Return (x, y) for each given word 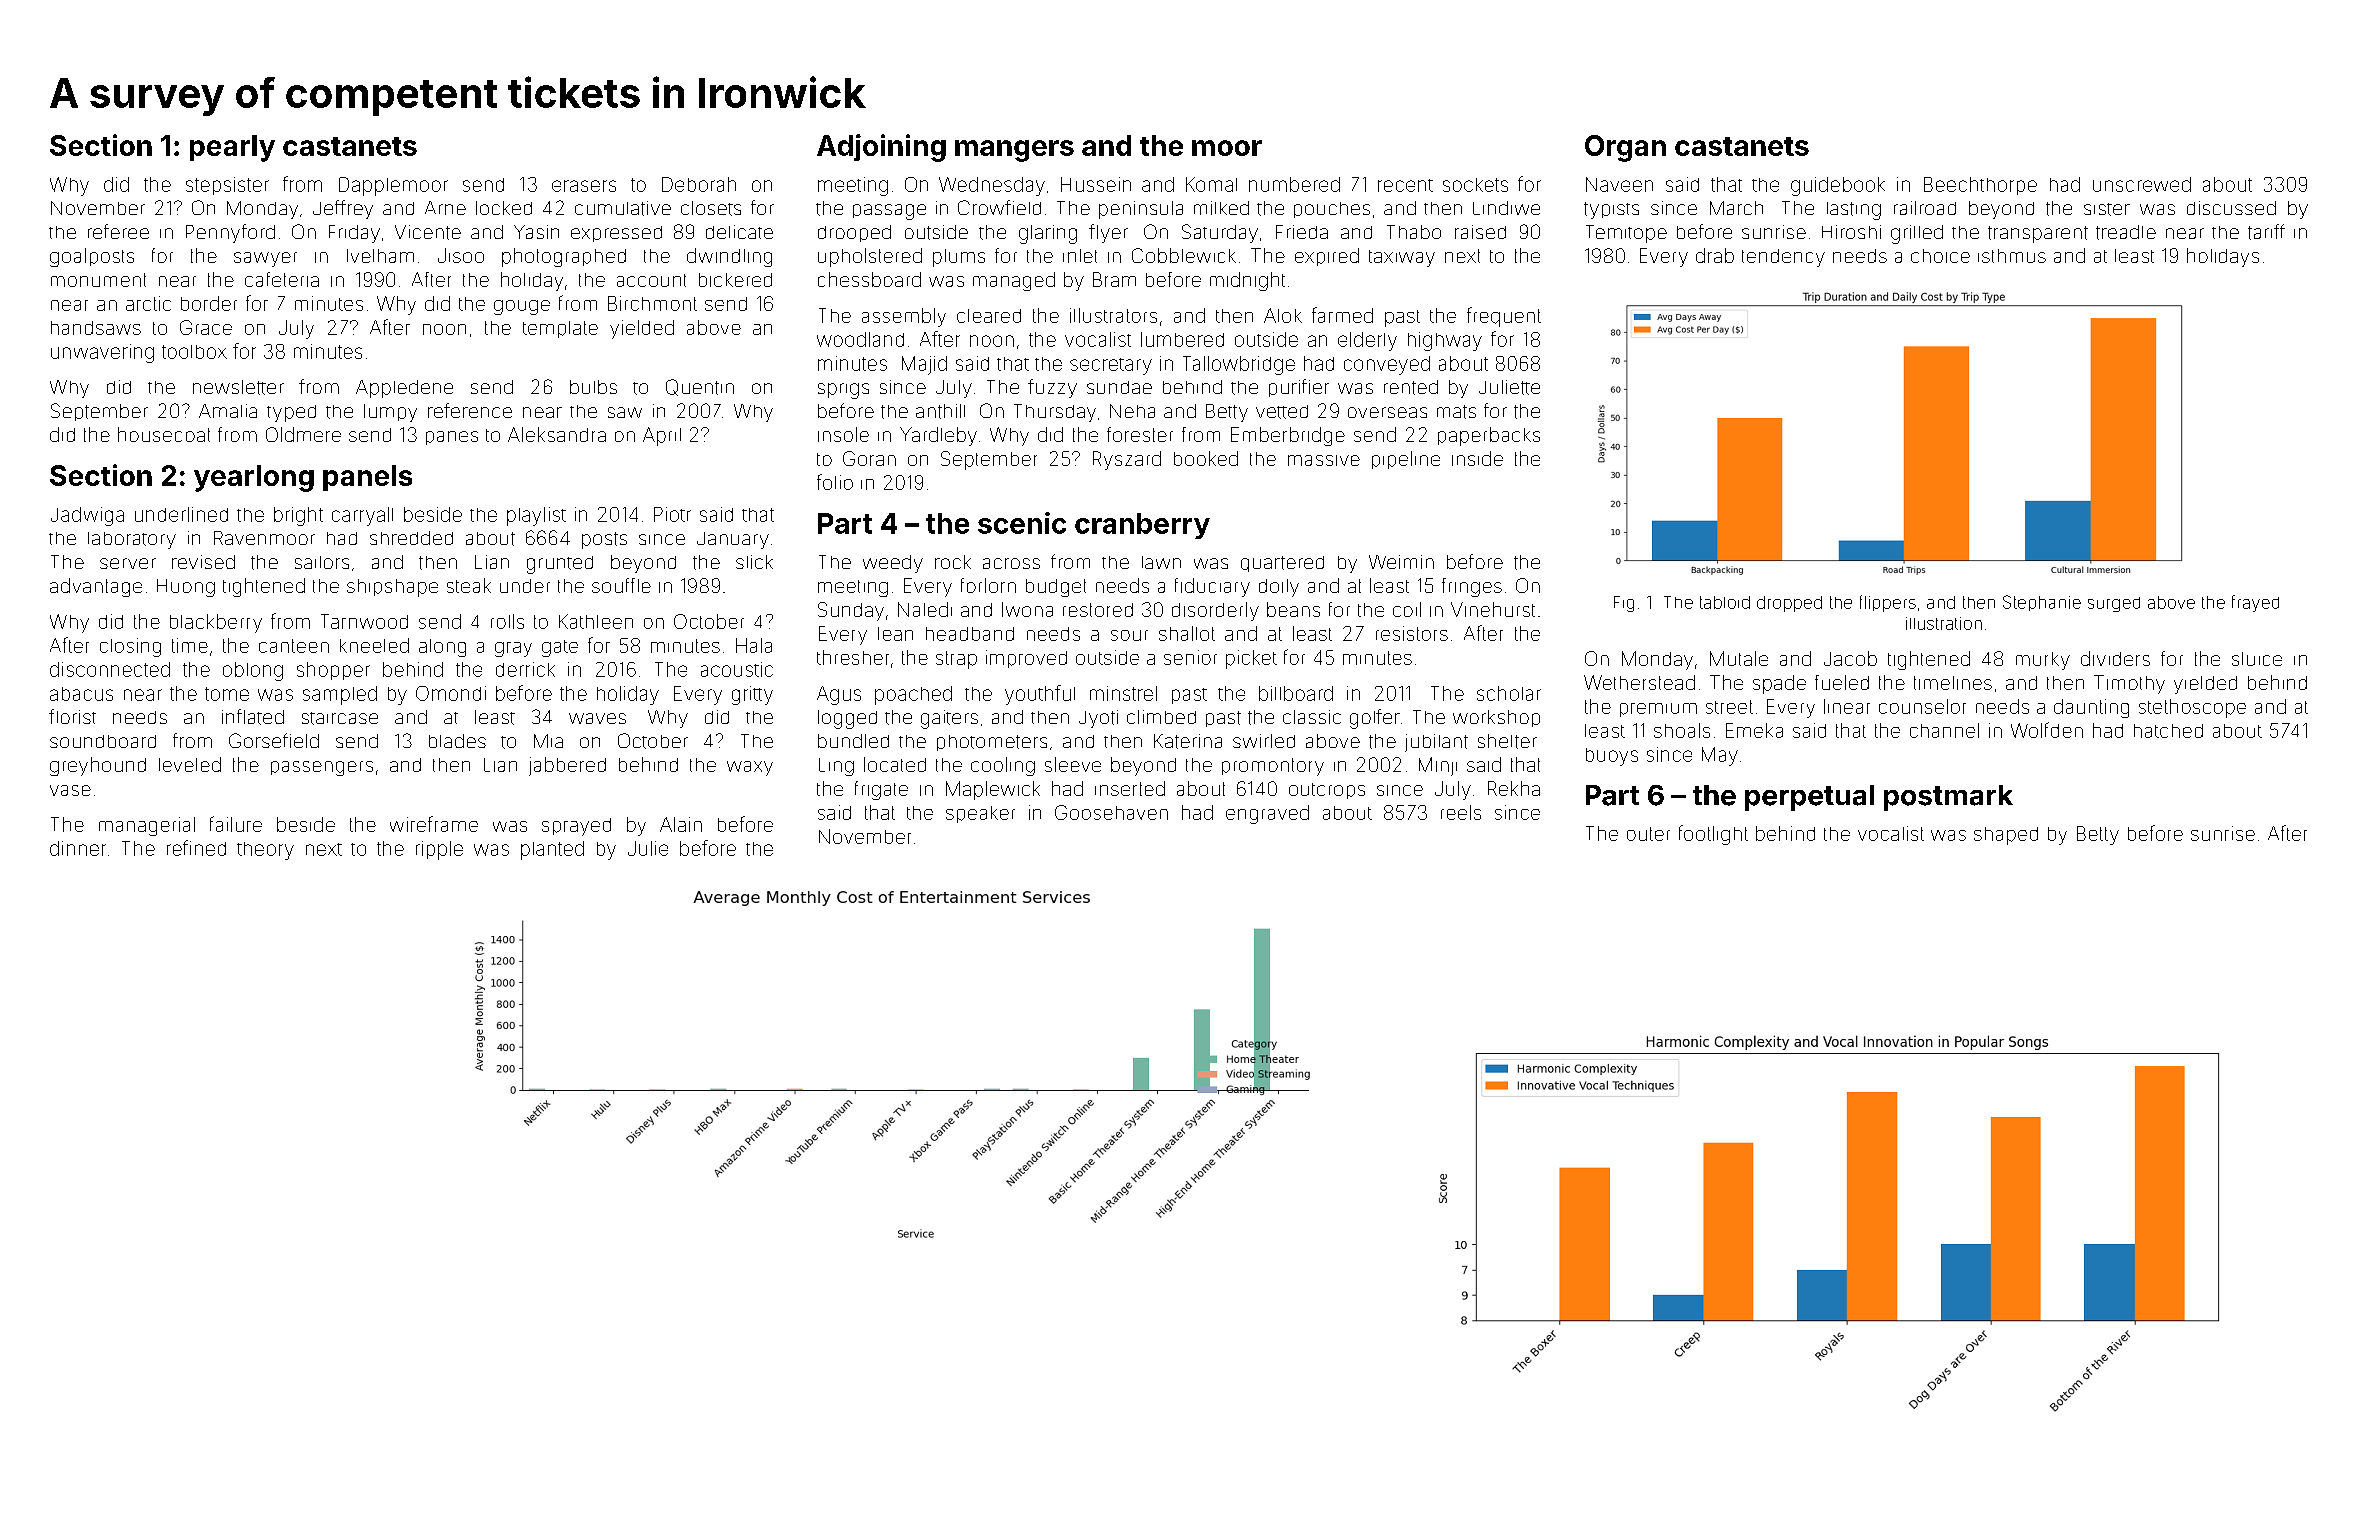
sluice (2257, 659)
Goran (869, 458)
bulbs (593, 387)
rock (953, 562)
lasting (1854, 211)
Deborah (699, 184)
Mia (548, 741)
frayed (2255, 603)
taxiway (1402, 258)
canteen (294, 646)
